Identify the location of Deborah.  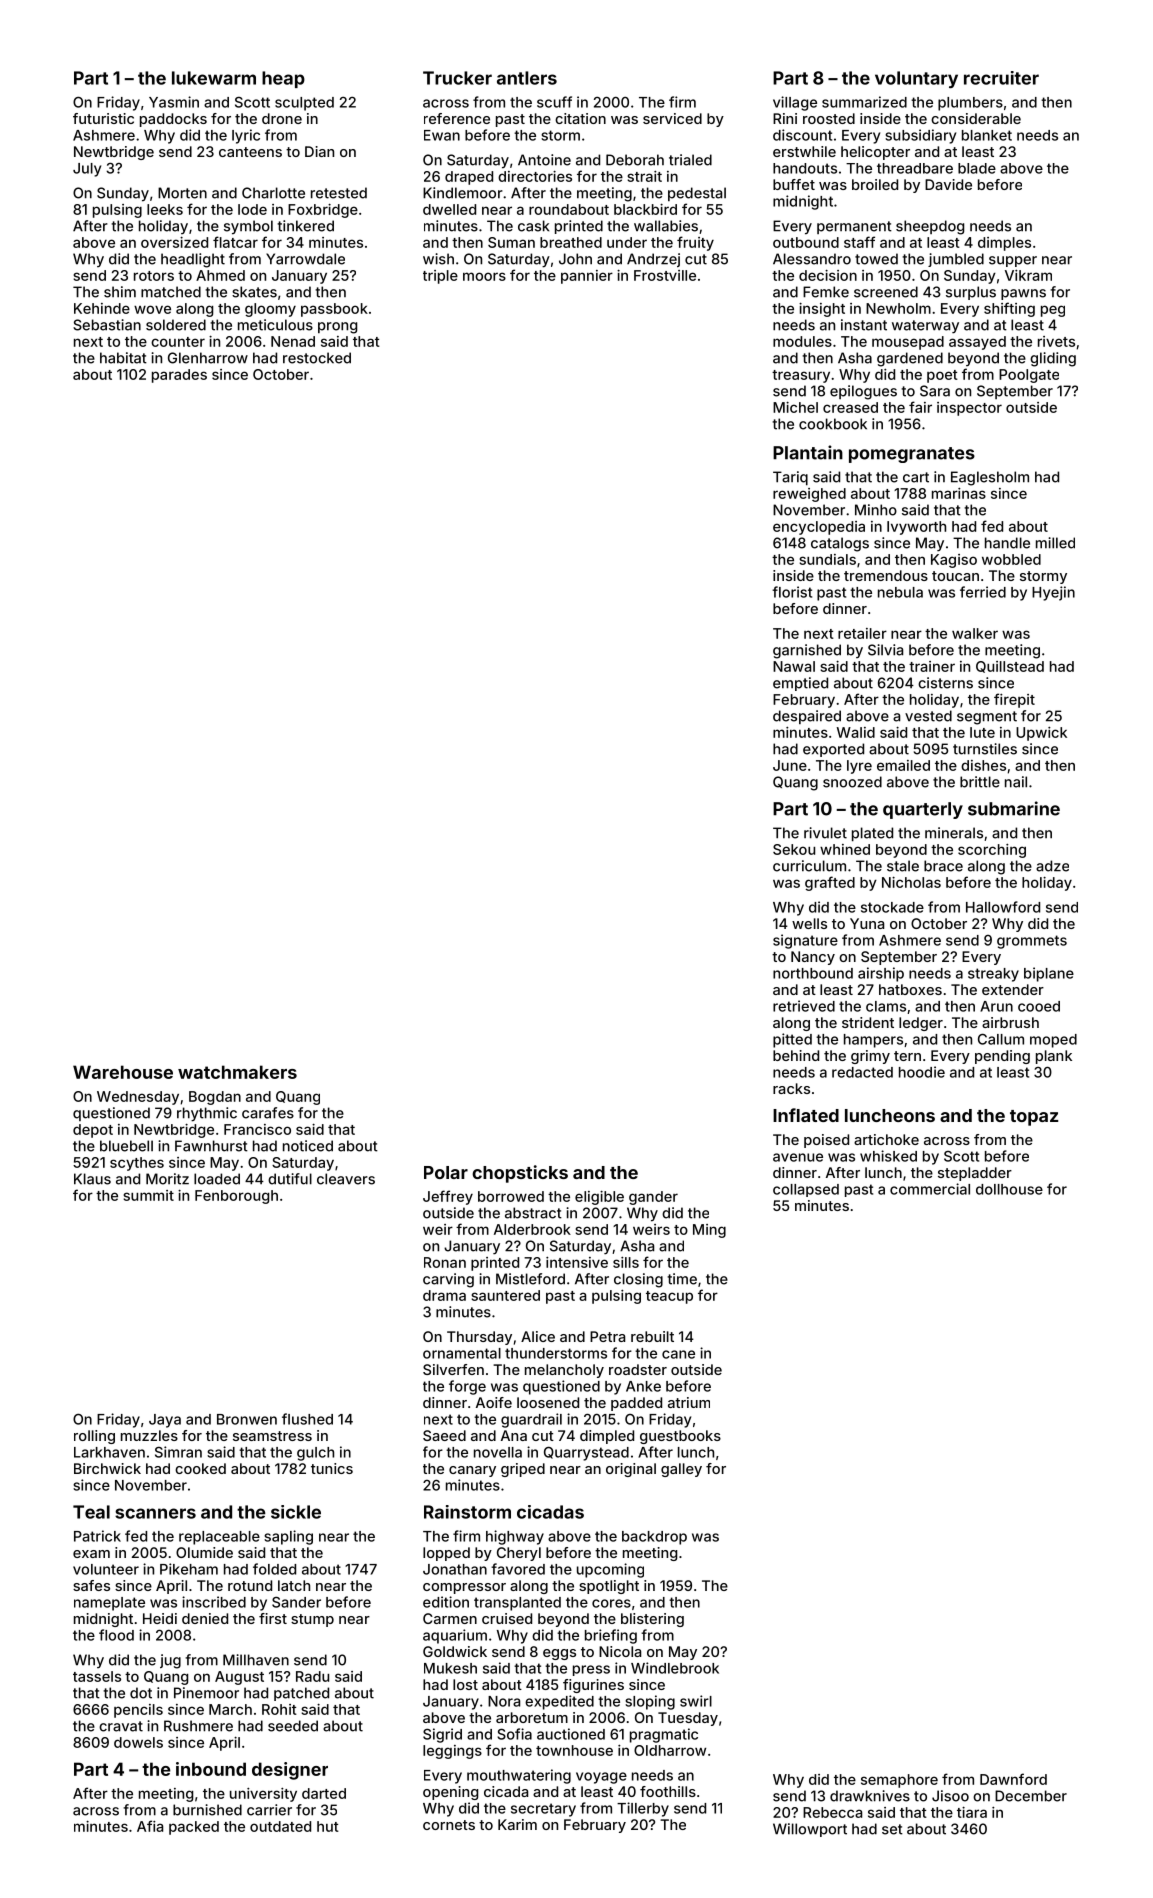
(635, 160).
